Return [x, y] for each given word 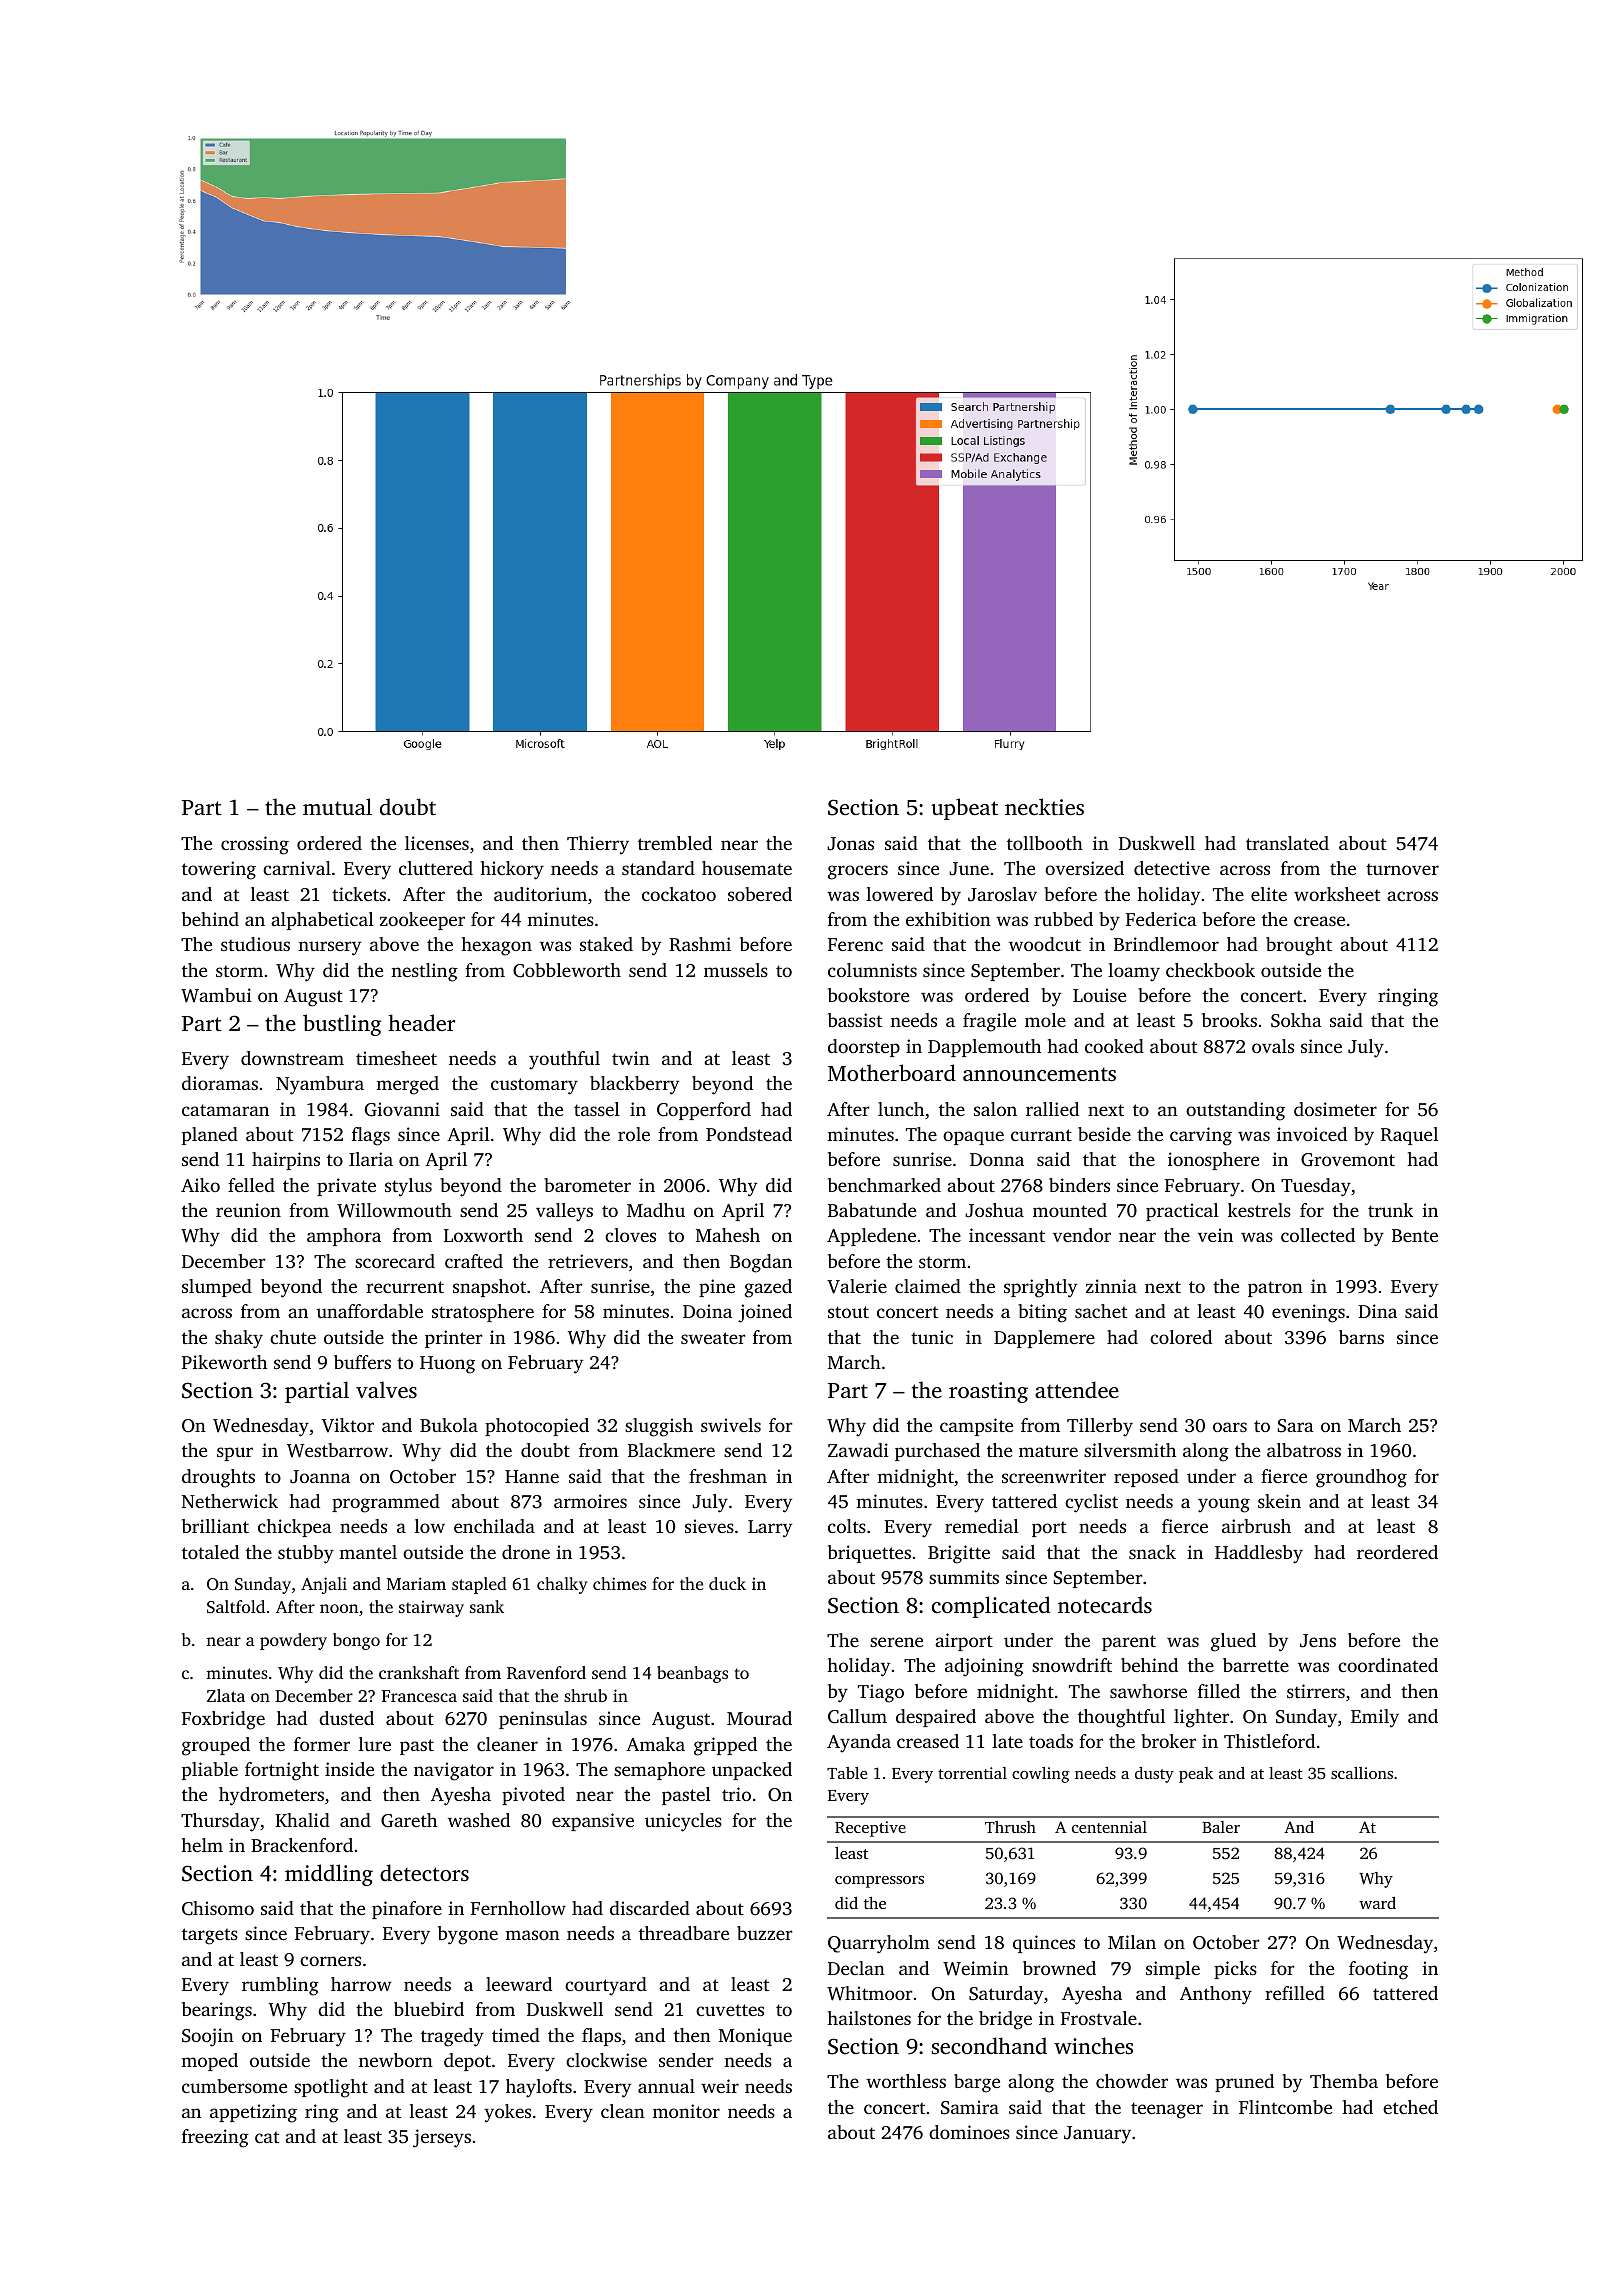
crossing [255, 845]
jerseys [442, 2138]
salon [995, 1109]
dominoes [969, 2132]
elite [1269, 894]
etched [1410, 2107]
